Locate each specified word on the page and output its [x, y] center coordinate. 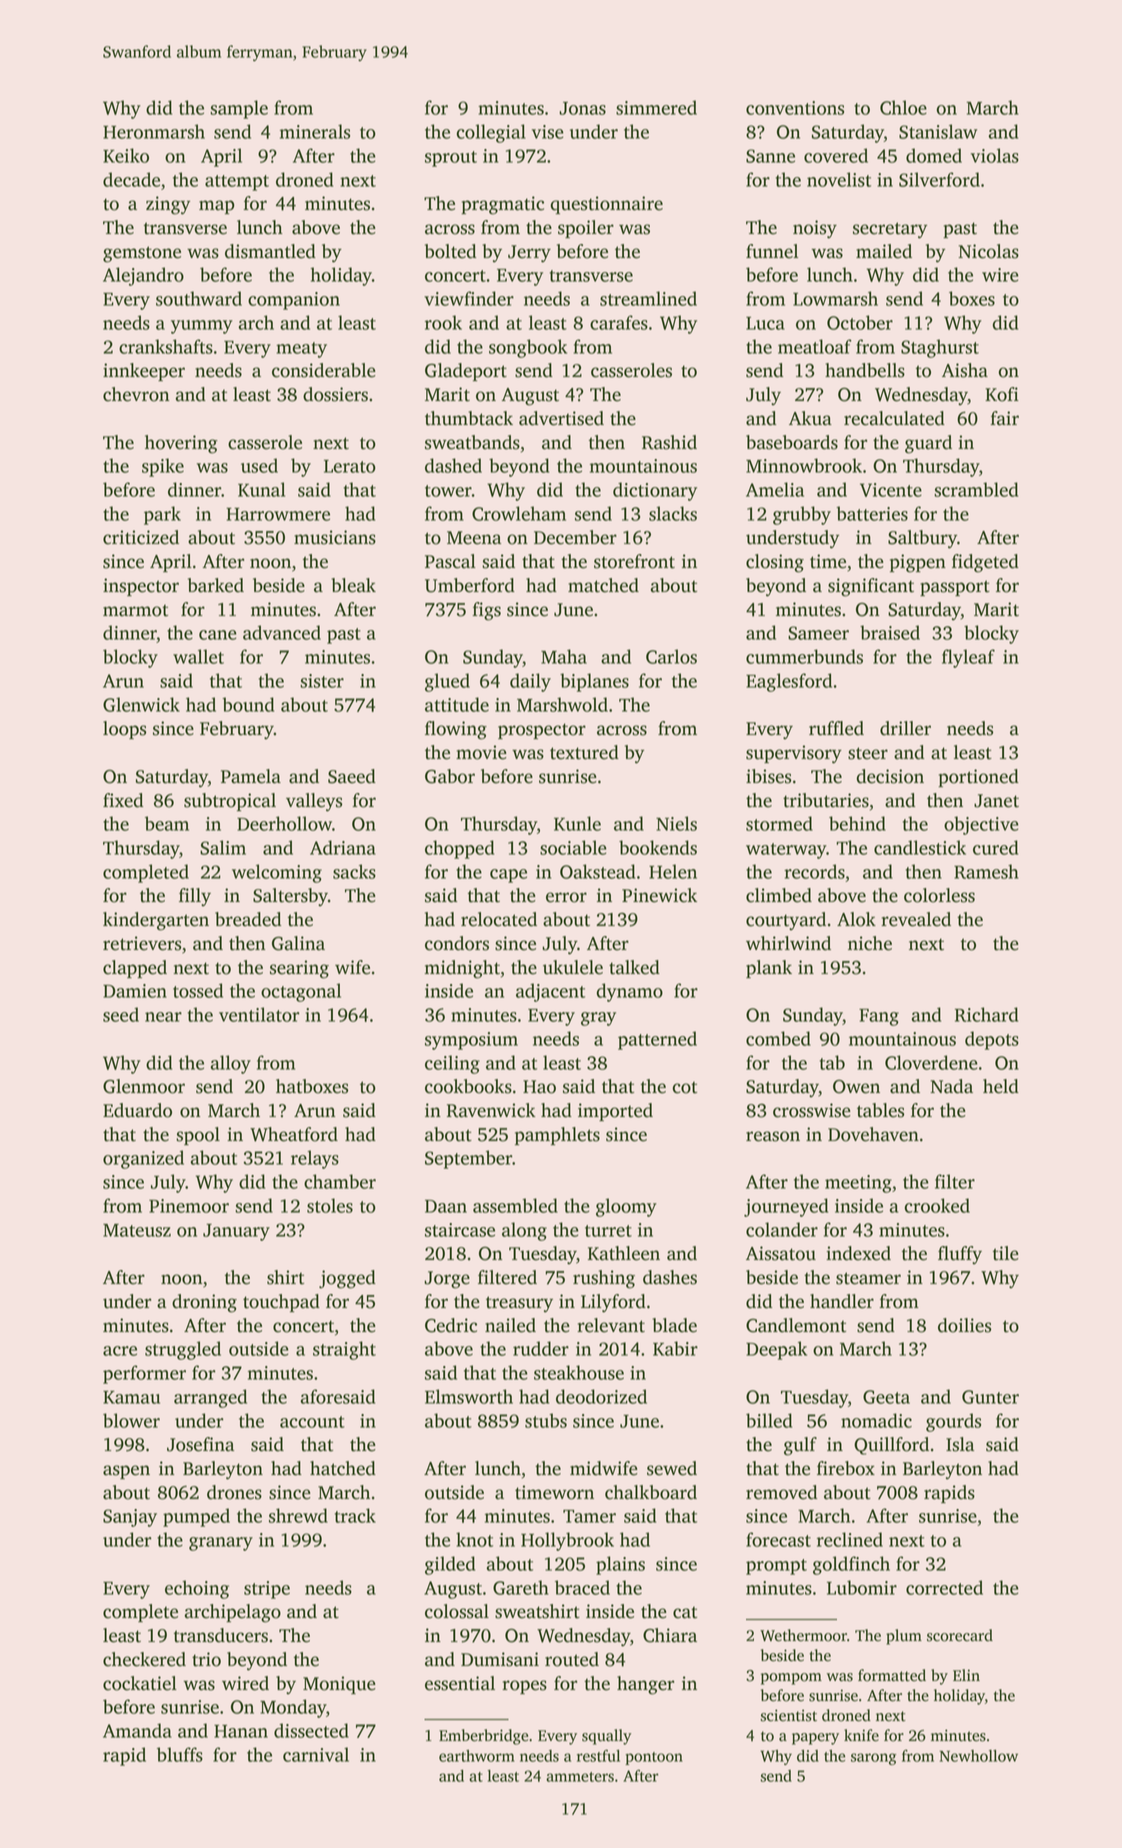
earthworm [477, 1756]
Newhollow [978, 1756]
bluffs [180, 1754]
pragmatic [502, 205]
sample [239, 109]
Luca [765, 323]
